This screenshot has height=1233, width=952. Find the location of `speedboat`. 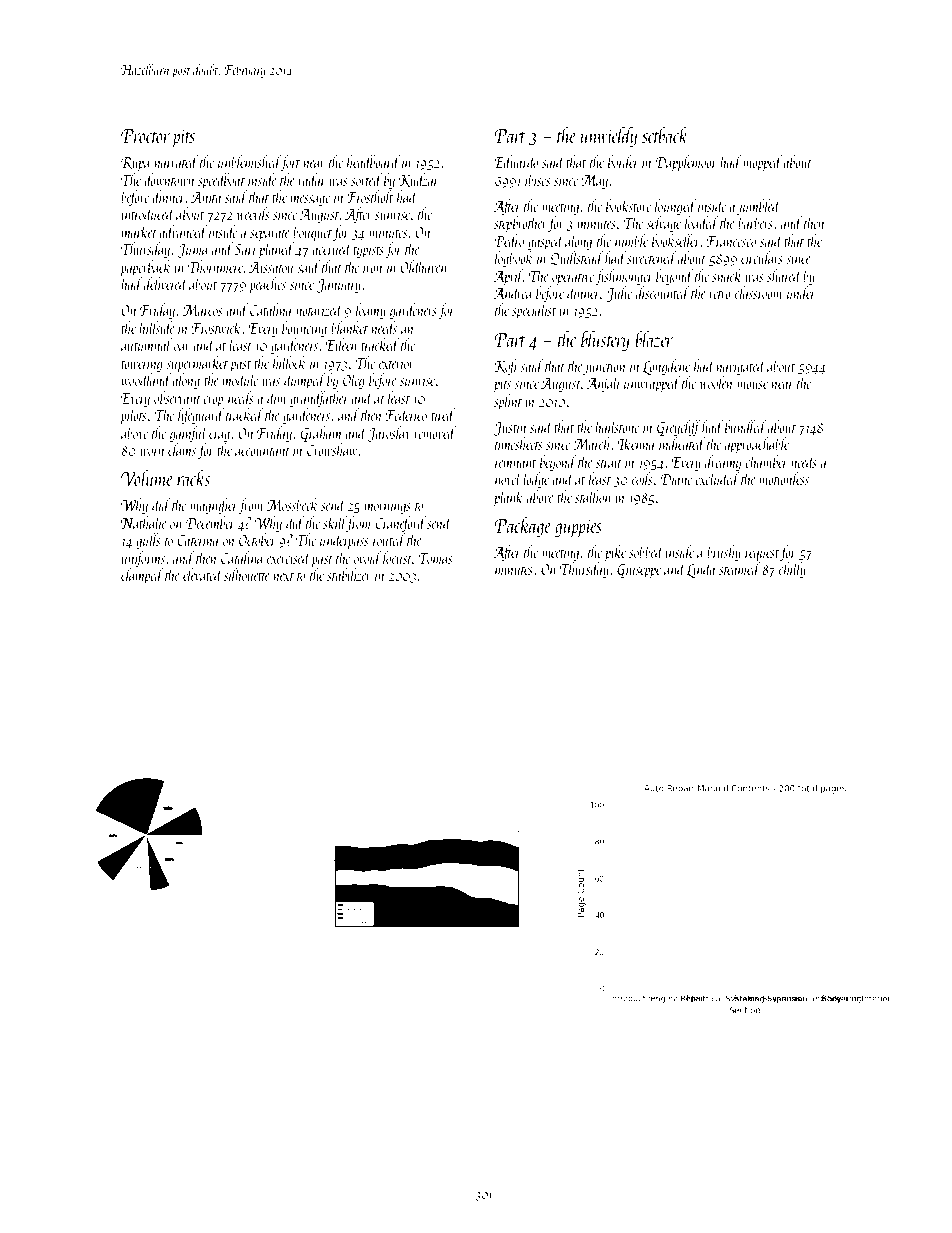

speedboat is located at coordinates (221, 181).
